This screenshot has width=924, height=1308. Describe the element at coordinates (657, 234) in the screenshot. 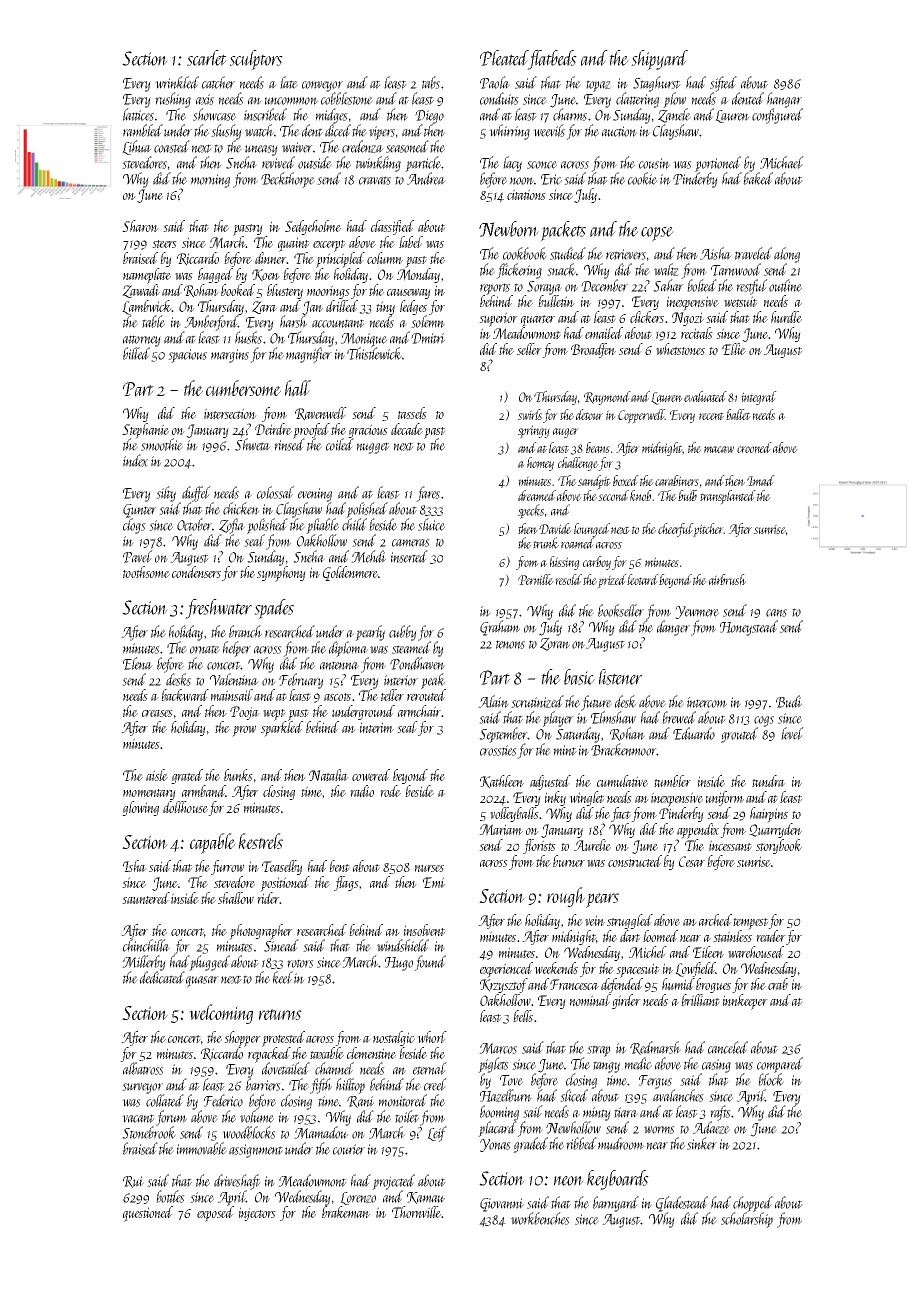

I see `copse` at that location.
